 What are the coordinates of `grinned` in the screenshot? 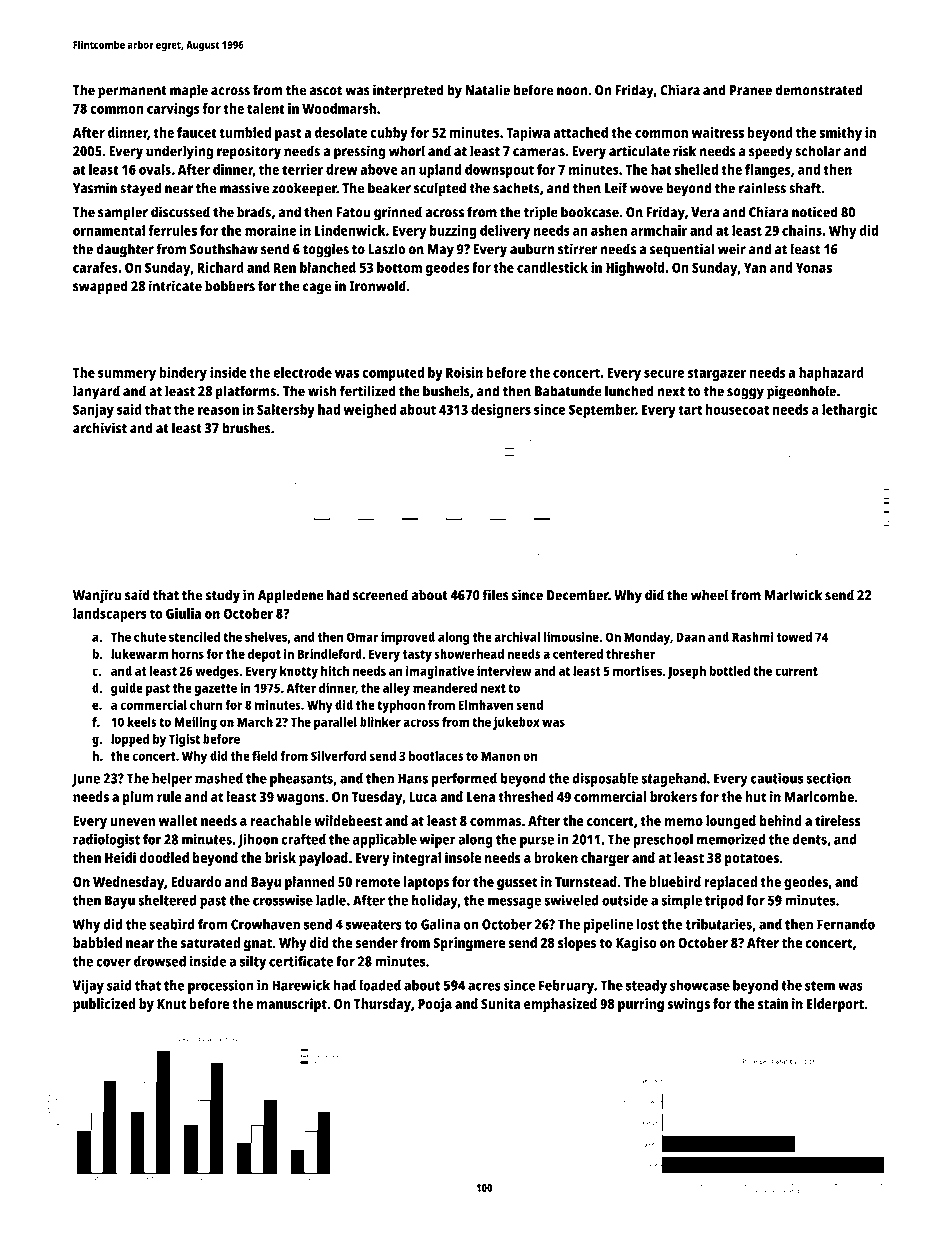 It's located at (398, 213).
